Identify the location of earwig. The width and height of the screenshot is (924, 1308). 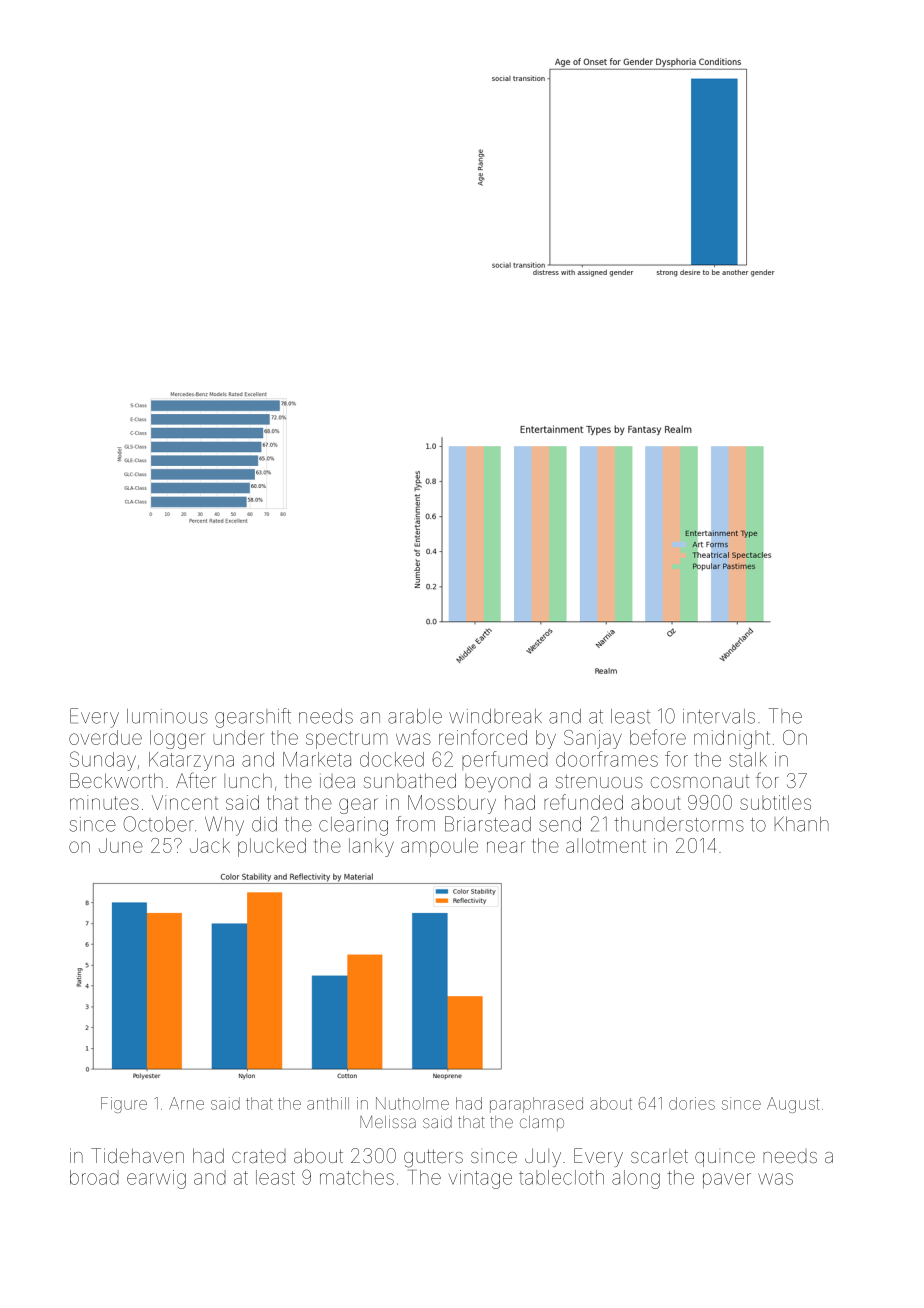
(156, 1179).
